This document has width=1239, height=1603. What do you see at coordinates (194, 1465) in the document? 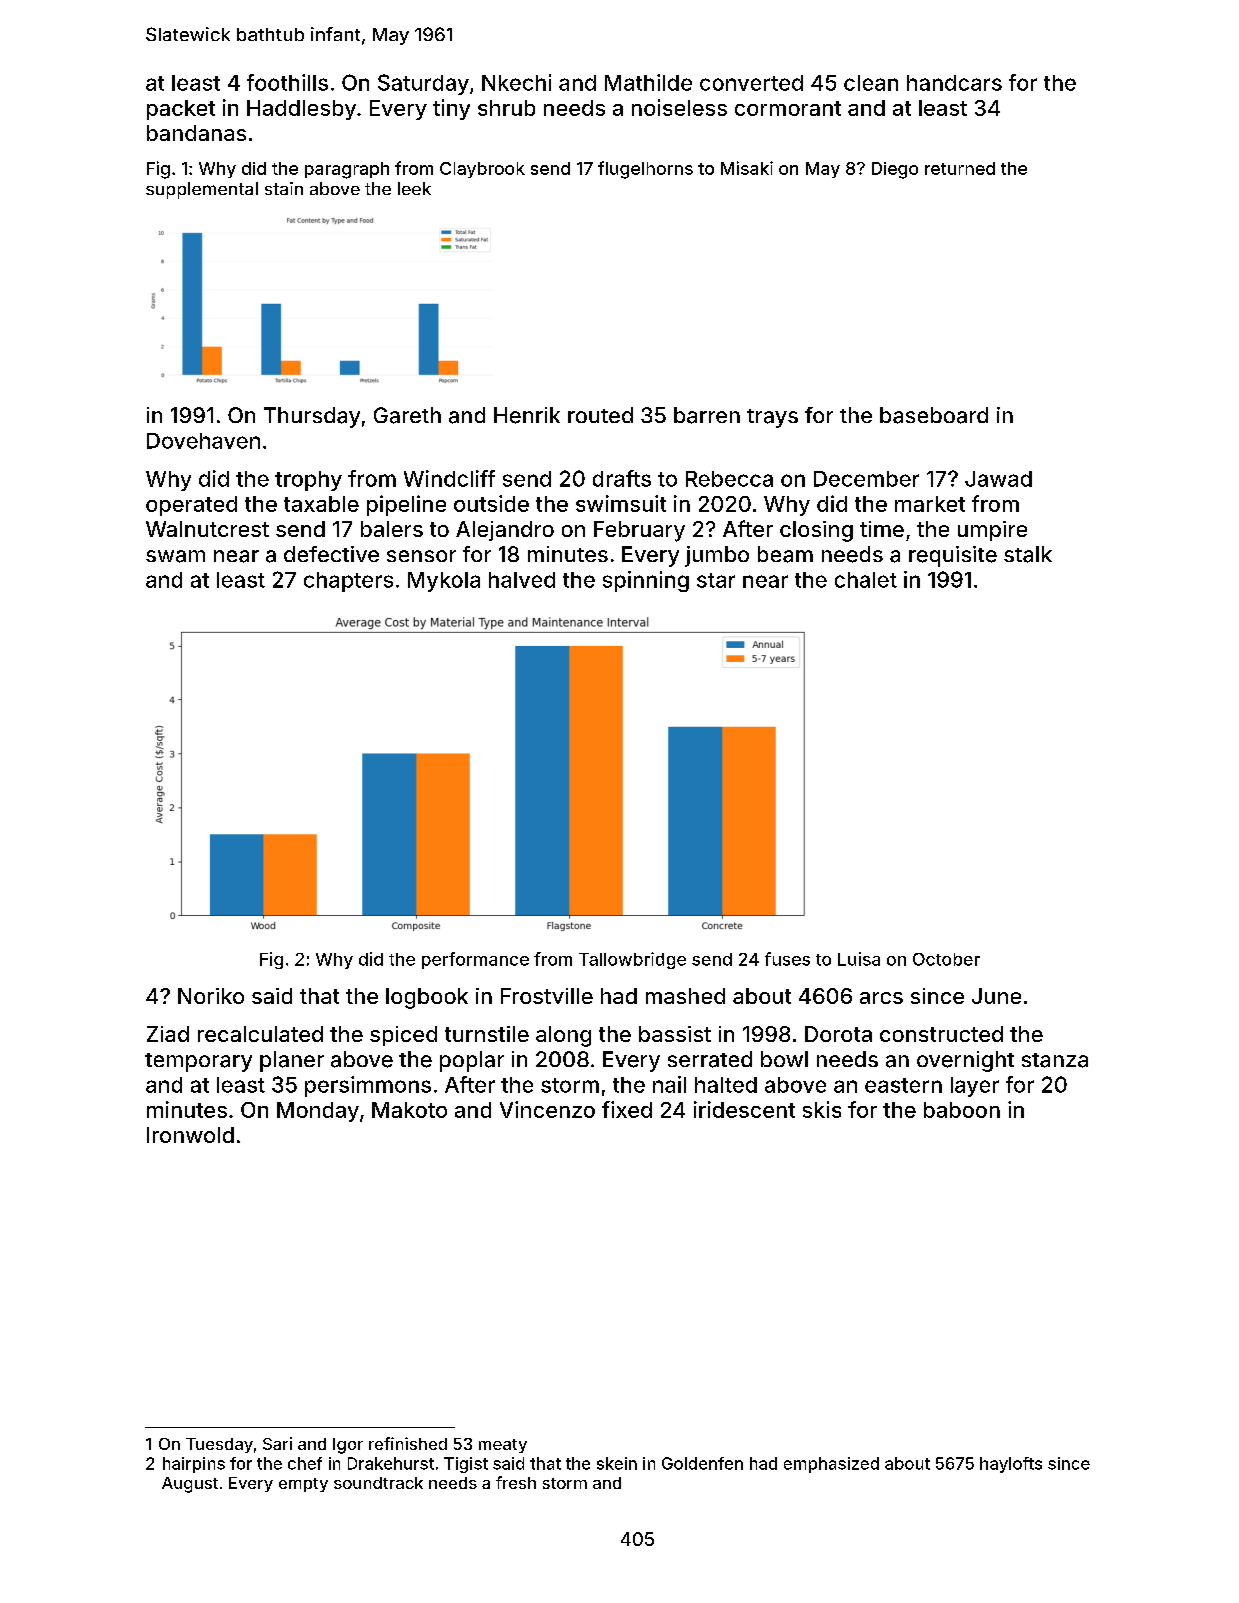
I see `hairpins` at bounding box center [194, 1465].
